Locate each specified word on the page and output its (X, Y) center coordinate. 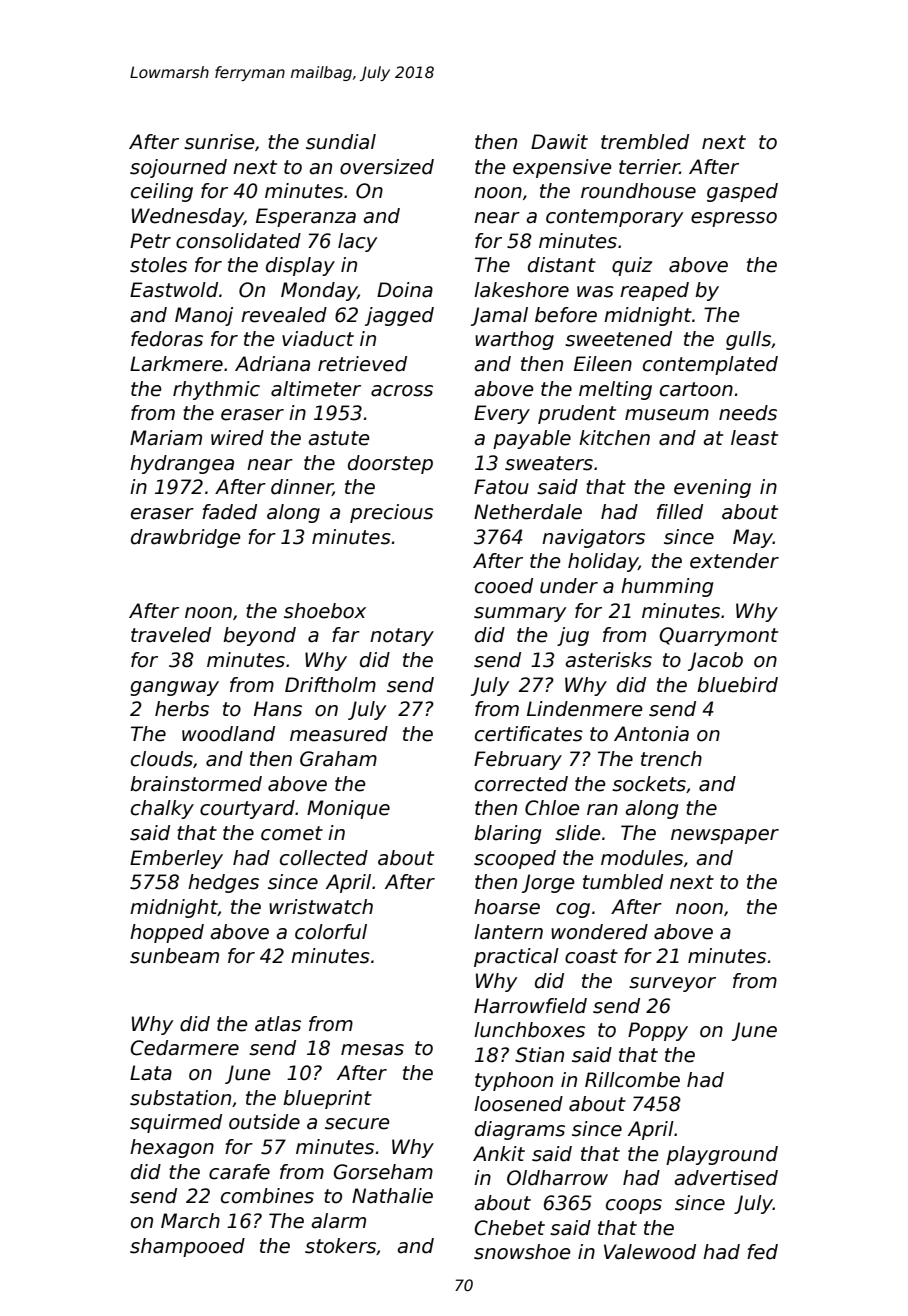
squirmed (176, 1123)
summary (520, 614)
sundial (341, 142)
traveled (171, 635)
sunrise (219, 142)
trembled (645, 142)
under (569, 586)
